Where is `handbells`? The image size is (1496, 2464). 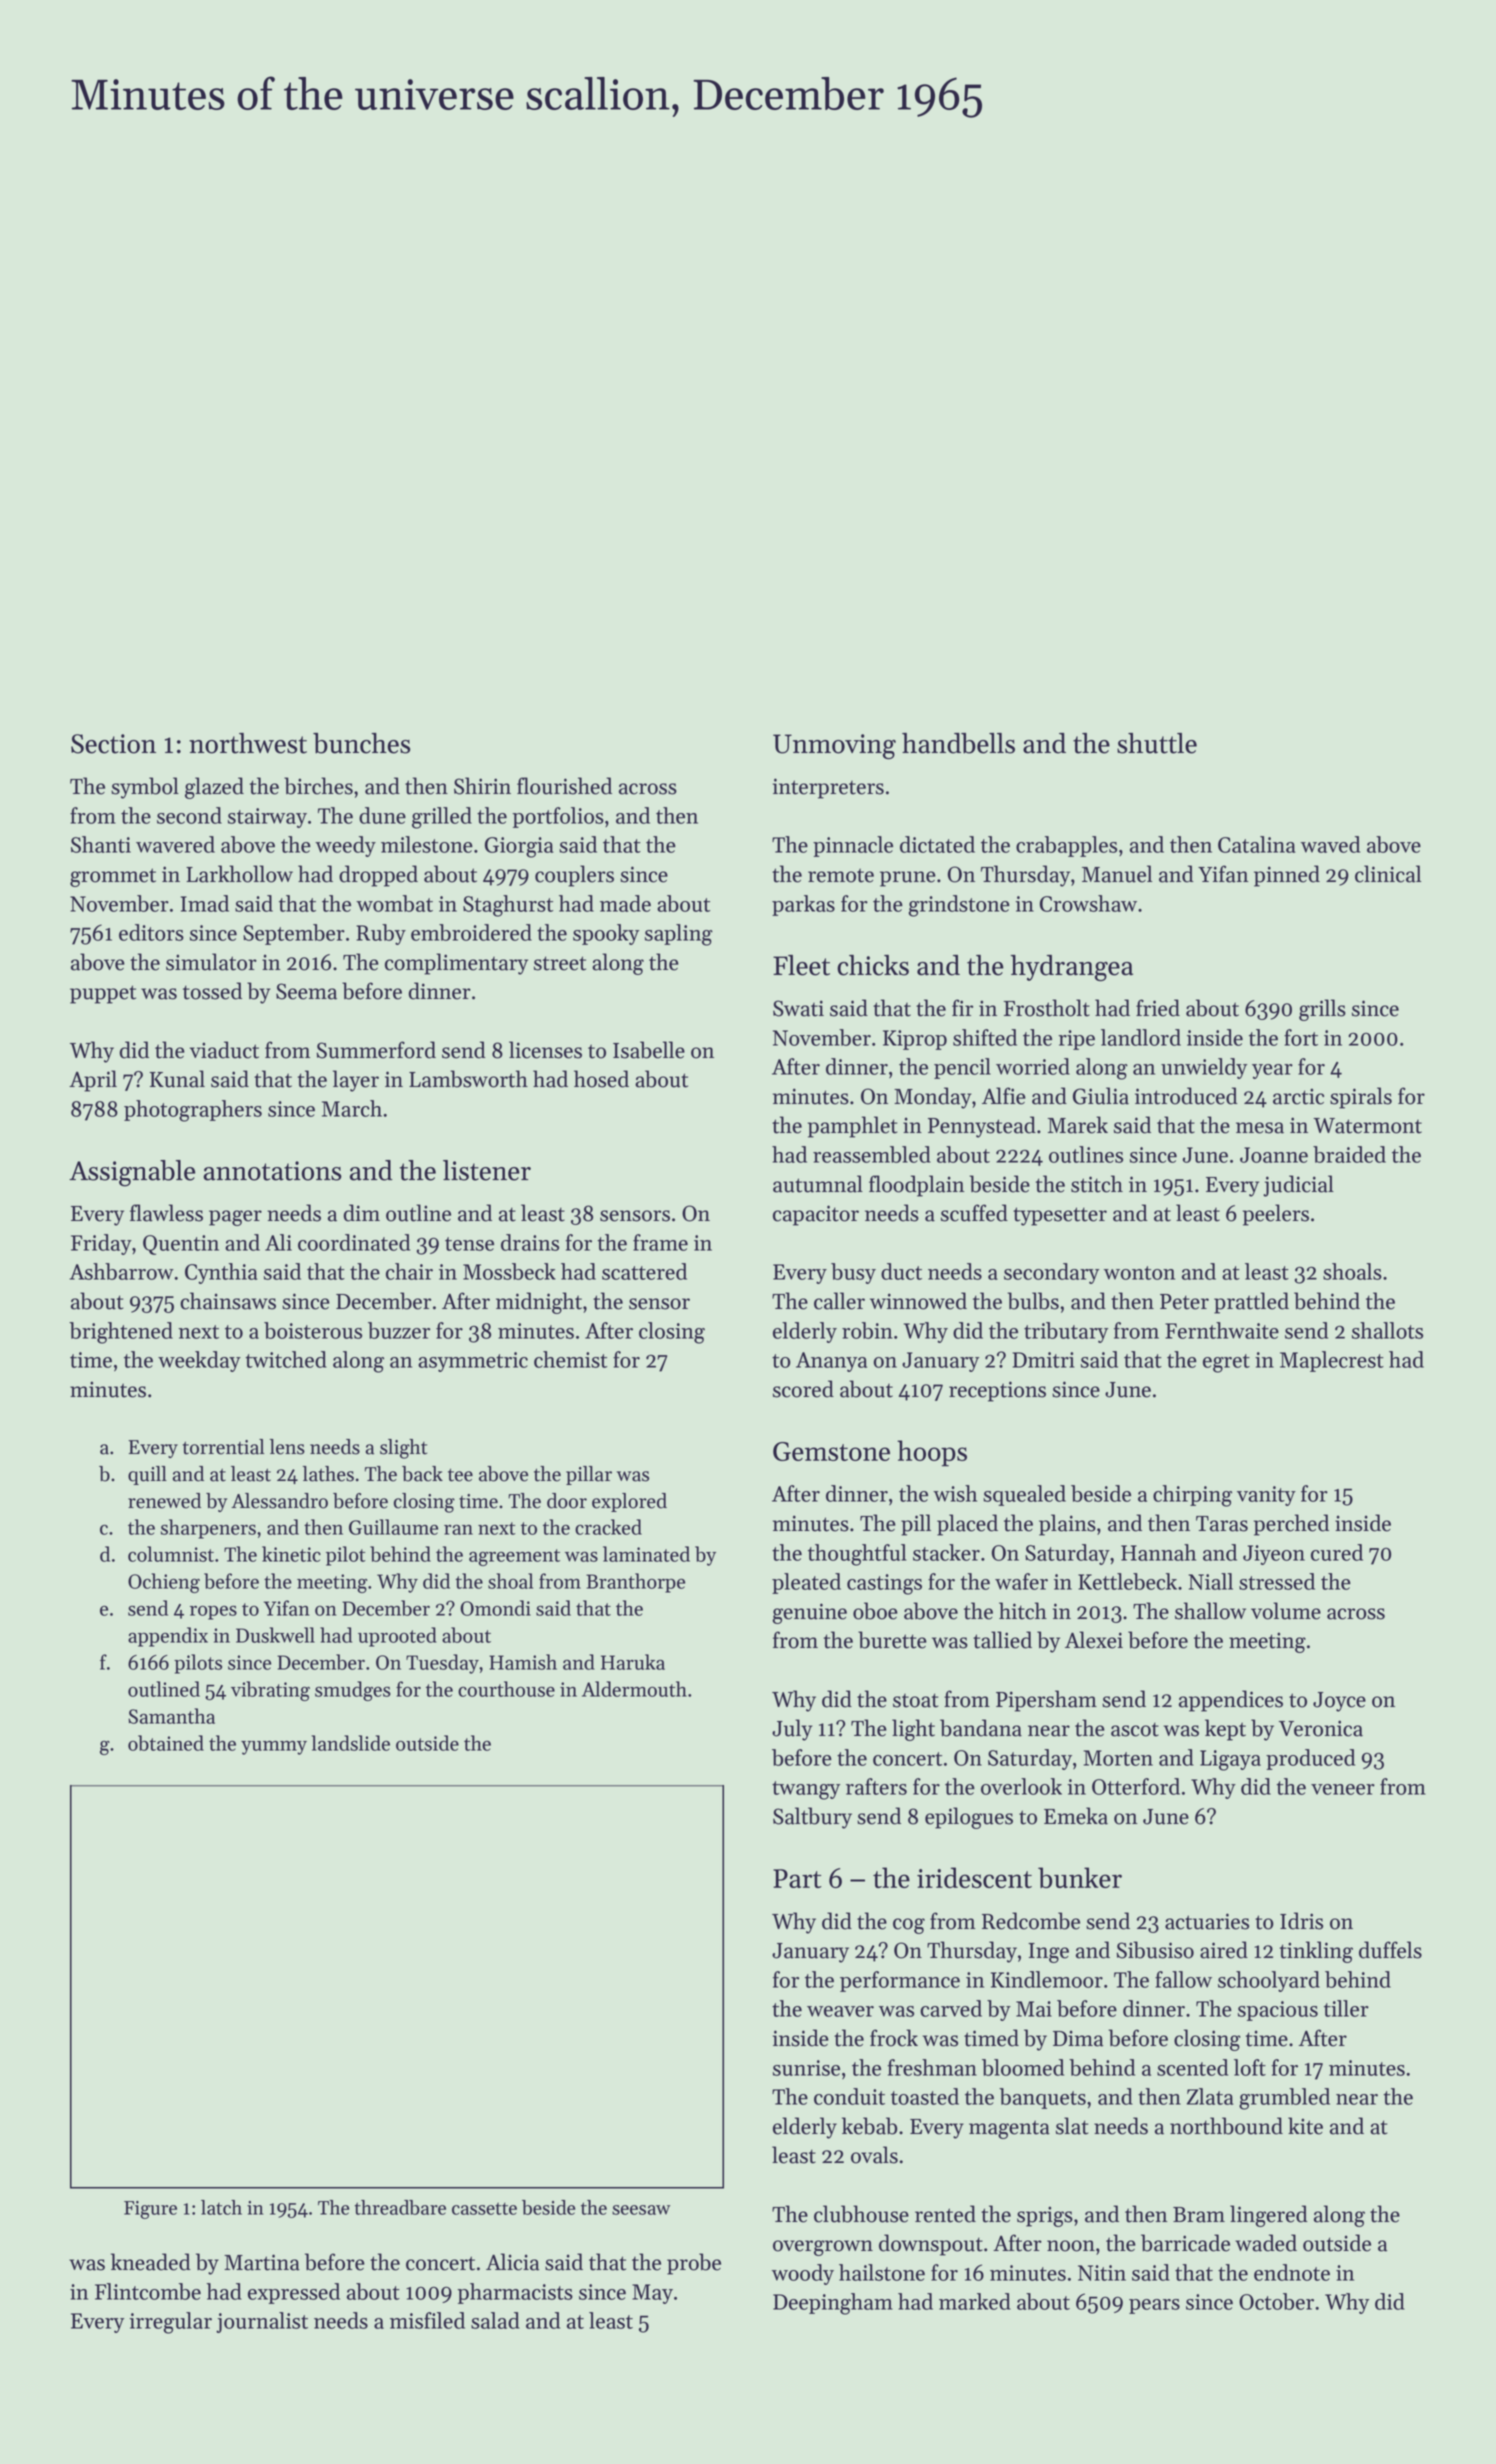
handbells is located at coordinates (958, 743).
